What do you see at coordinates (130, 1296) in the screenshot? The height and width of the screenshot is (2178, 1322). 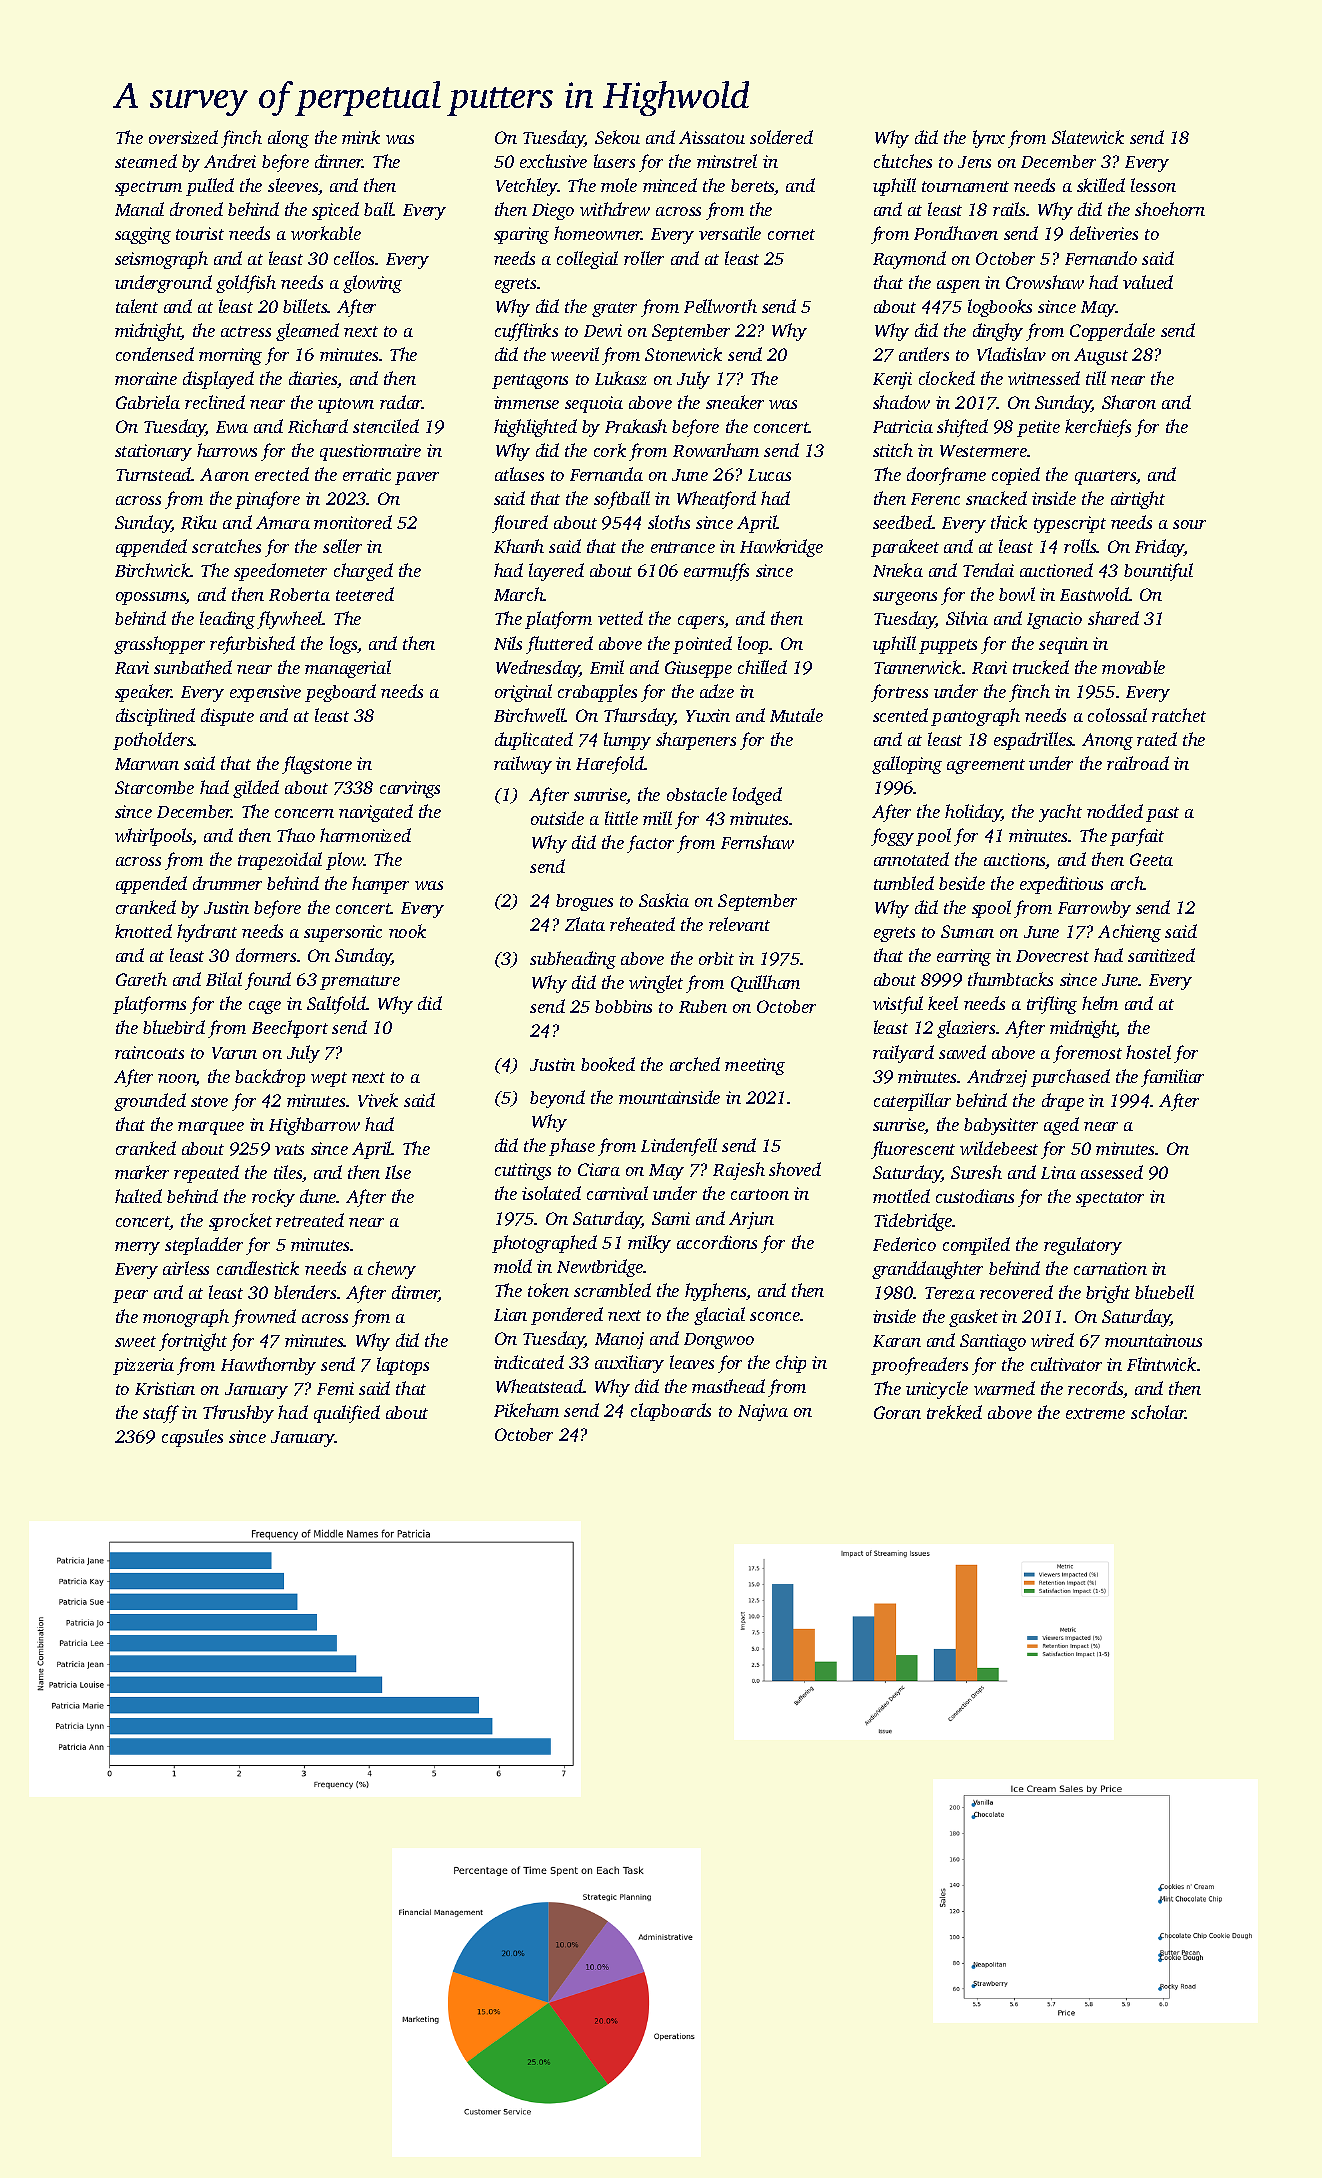 I see `pear` at bounding box center [130, 1296].
